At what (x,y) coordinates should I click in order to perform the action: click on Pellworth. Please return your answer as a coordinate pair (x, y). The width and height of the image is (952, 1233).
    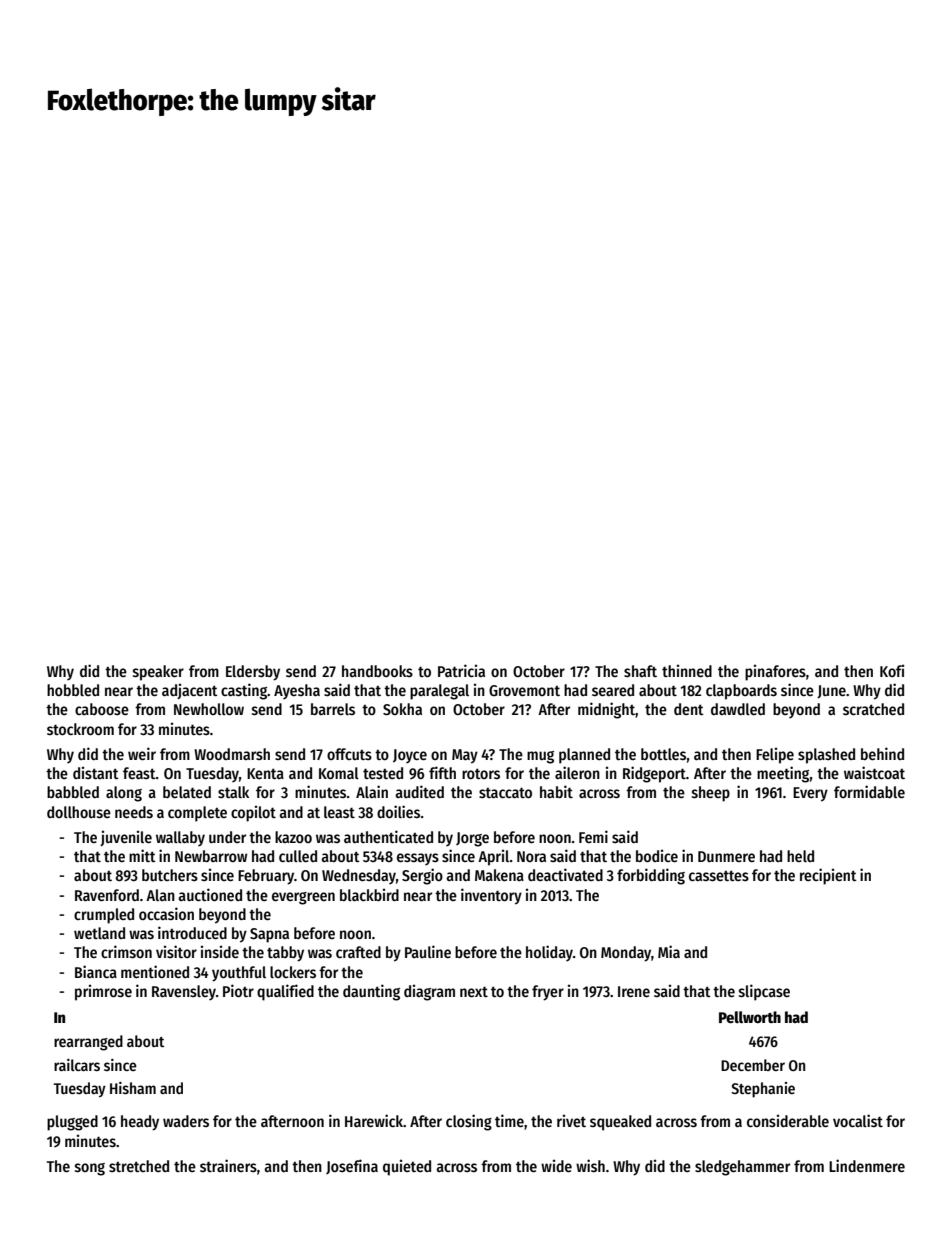
    Looking at the image, I should click on (750, 1017).
